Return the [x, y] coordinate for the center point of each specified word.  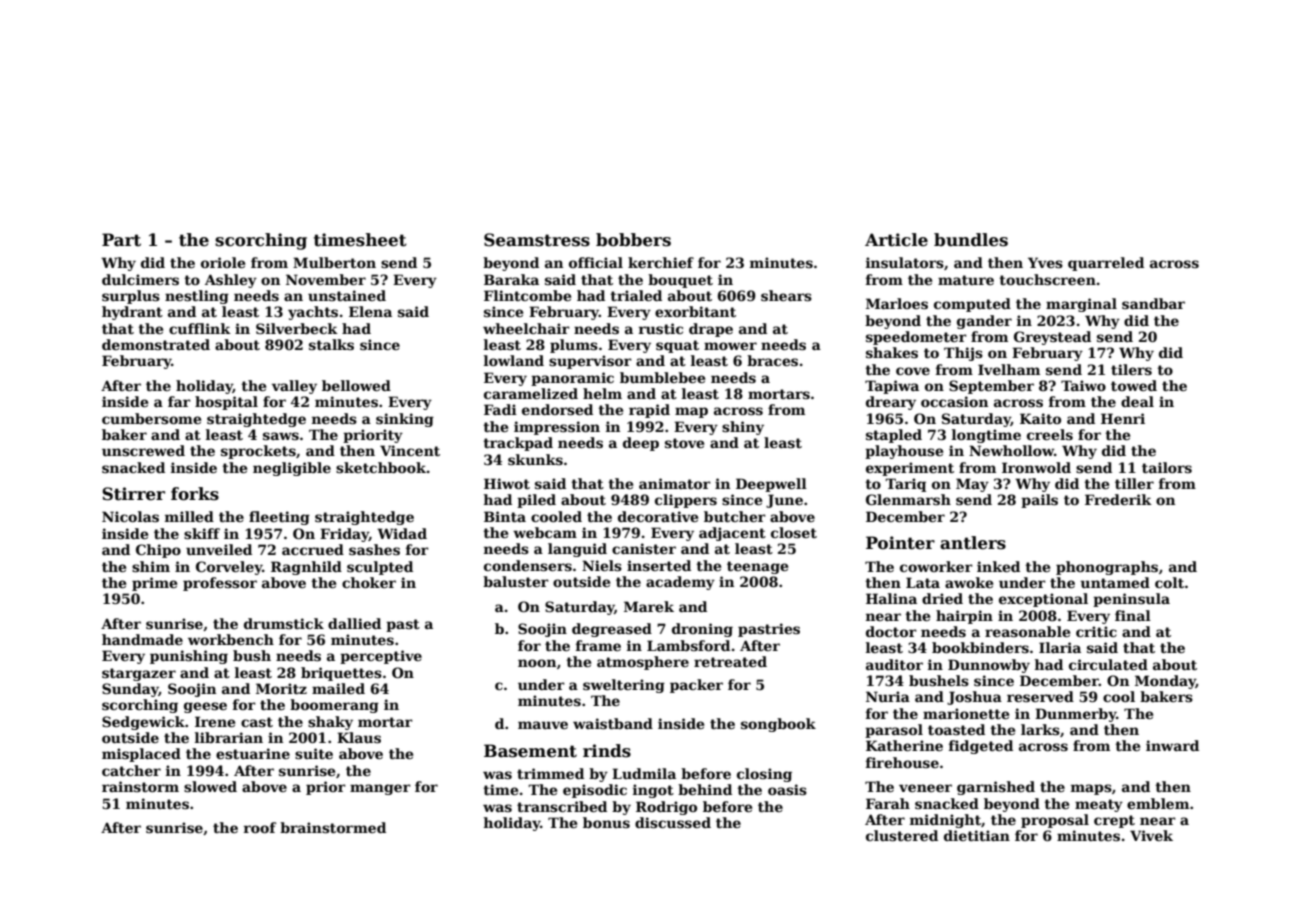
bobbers [633, 240]
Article [896, 240]
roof [260, 827]
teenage [757, 567]
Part [121, 240]
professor [220, 584]
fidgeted [981, 747]
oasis [787, 789]
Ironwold [1036, 467]
